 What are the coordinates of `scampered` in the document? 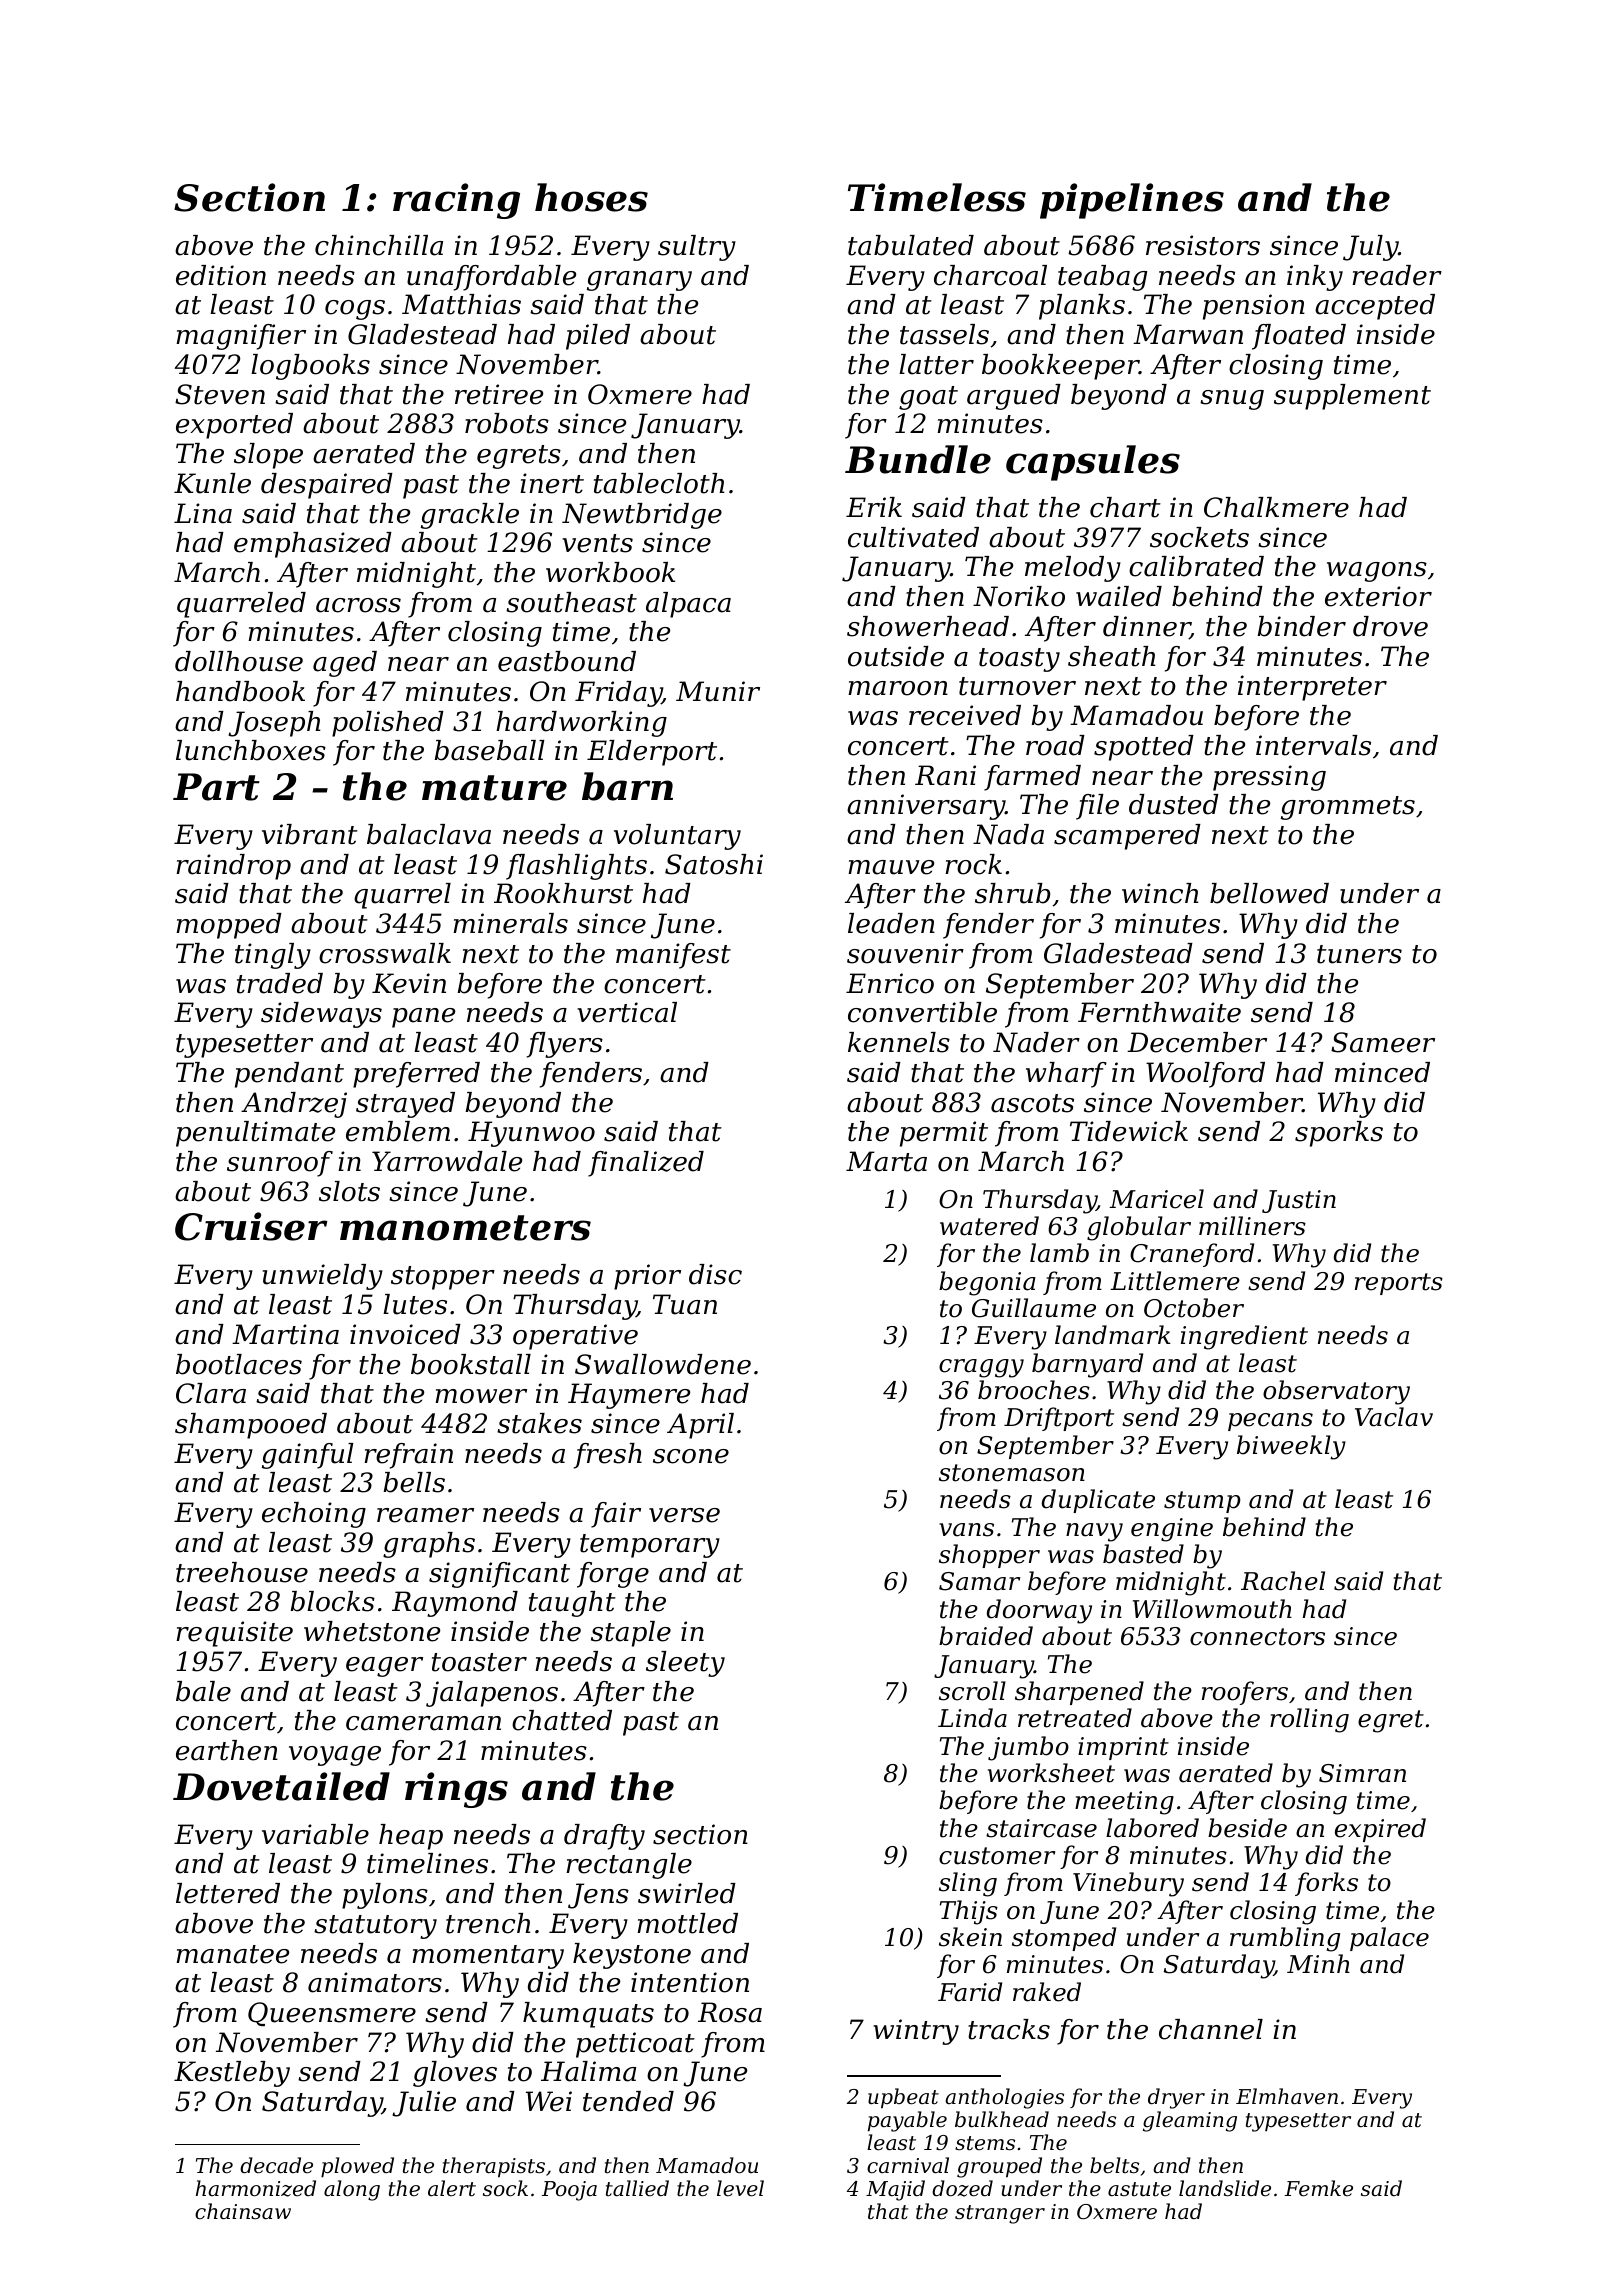 It's located at (1127, 837).
